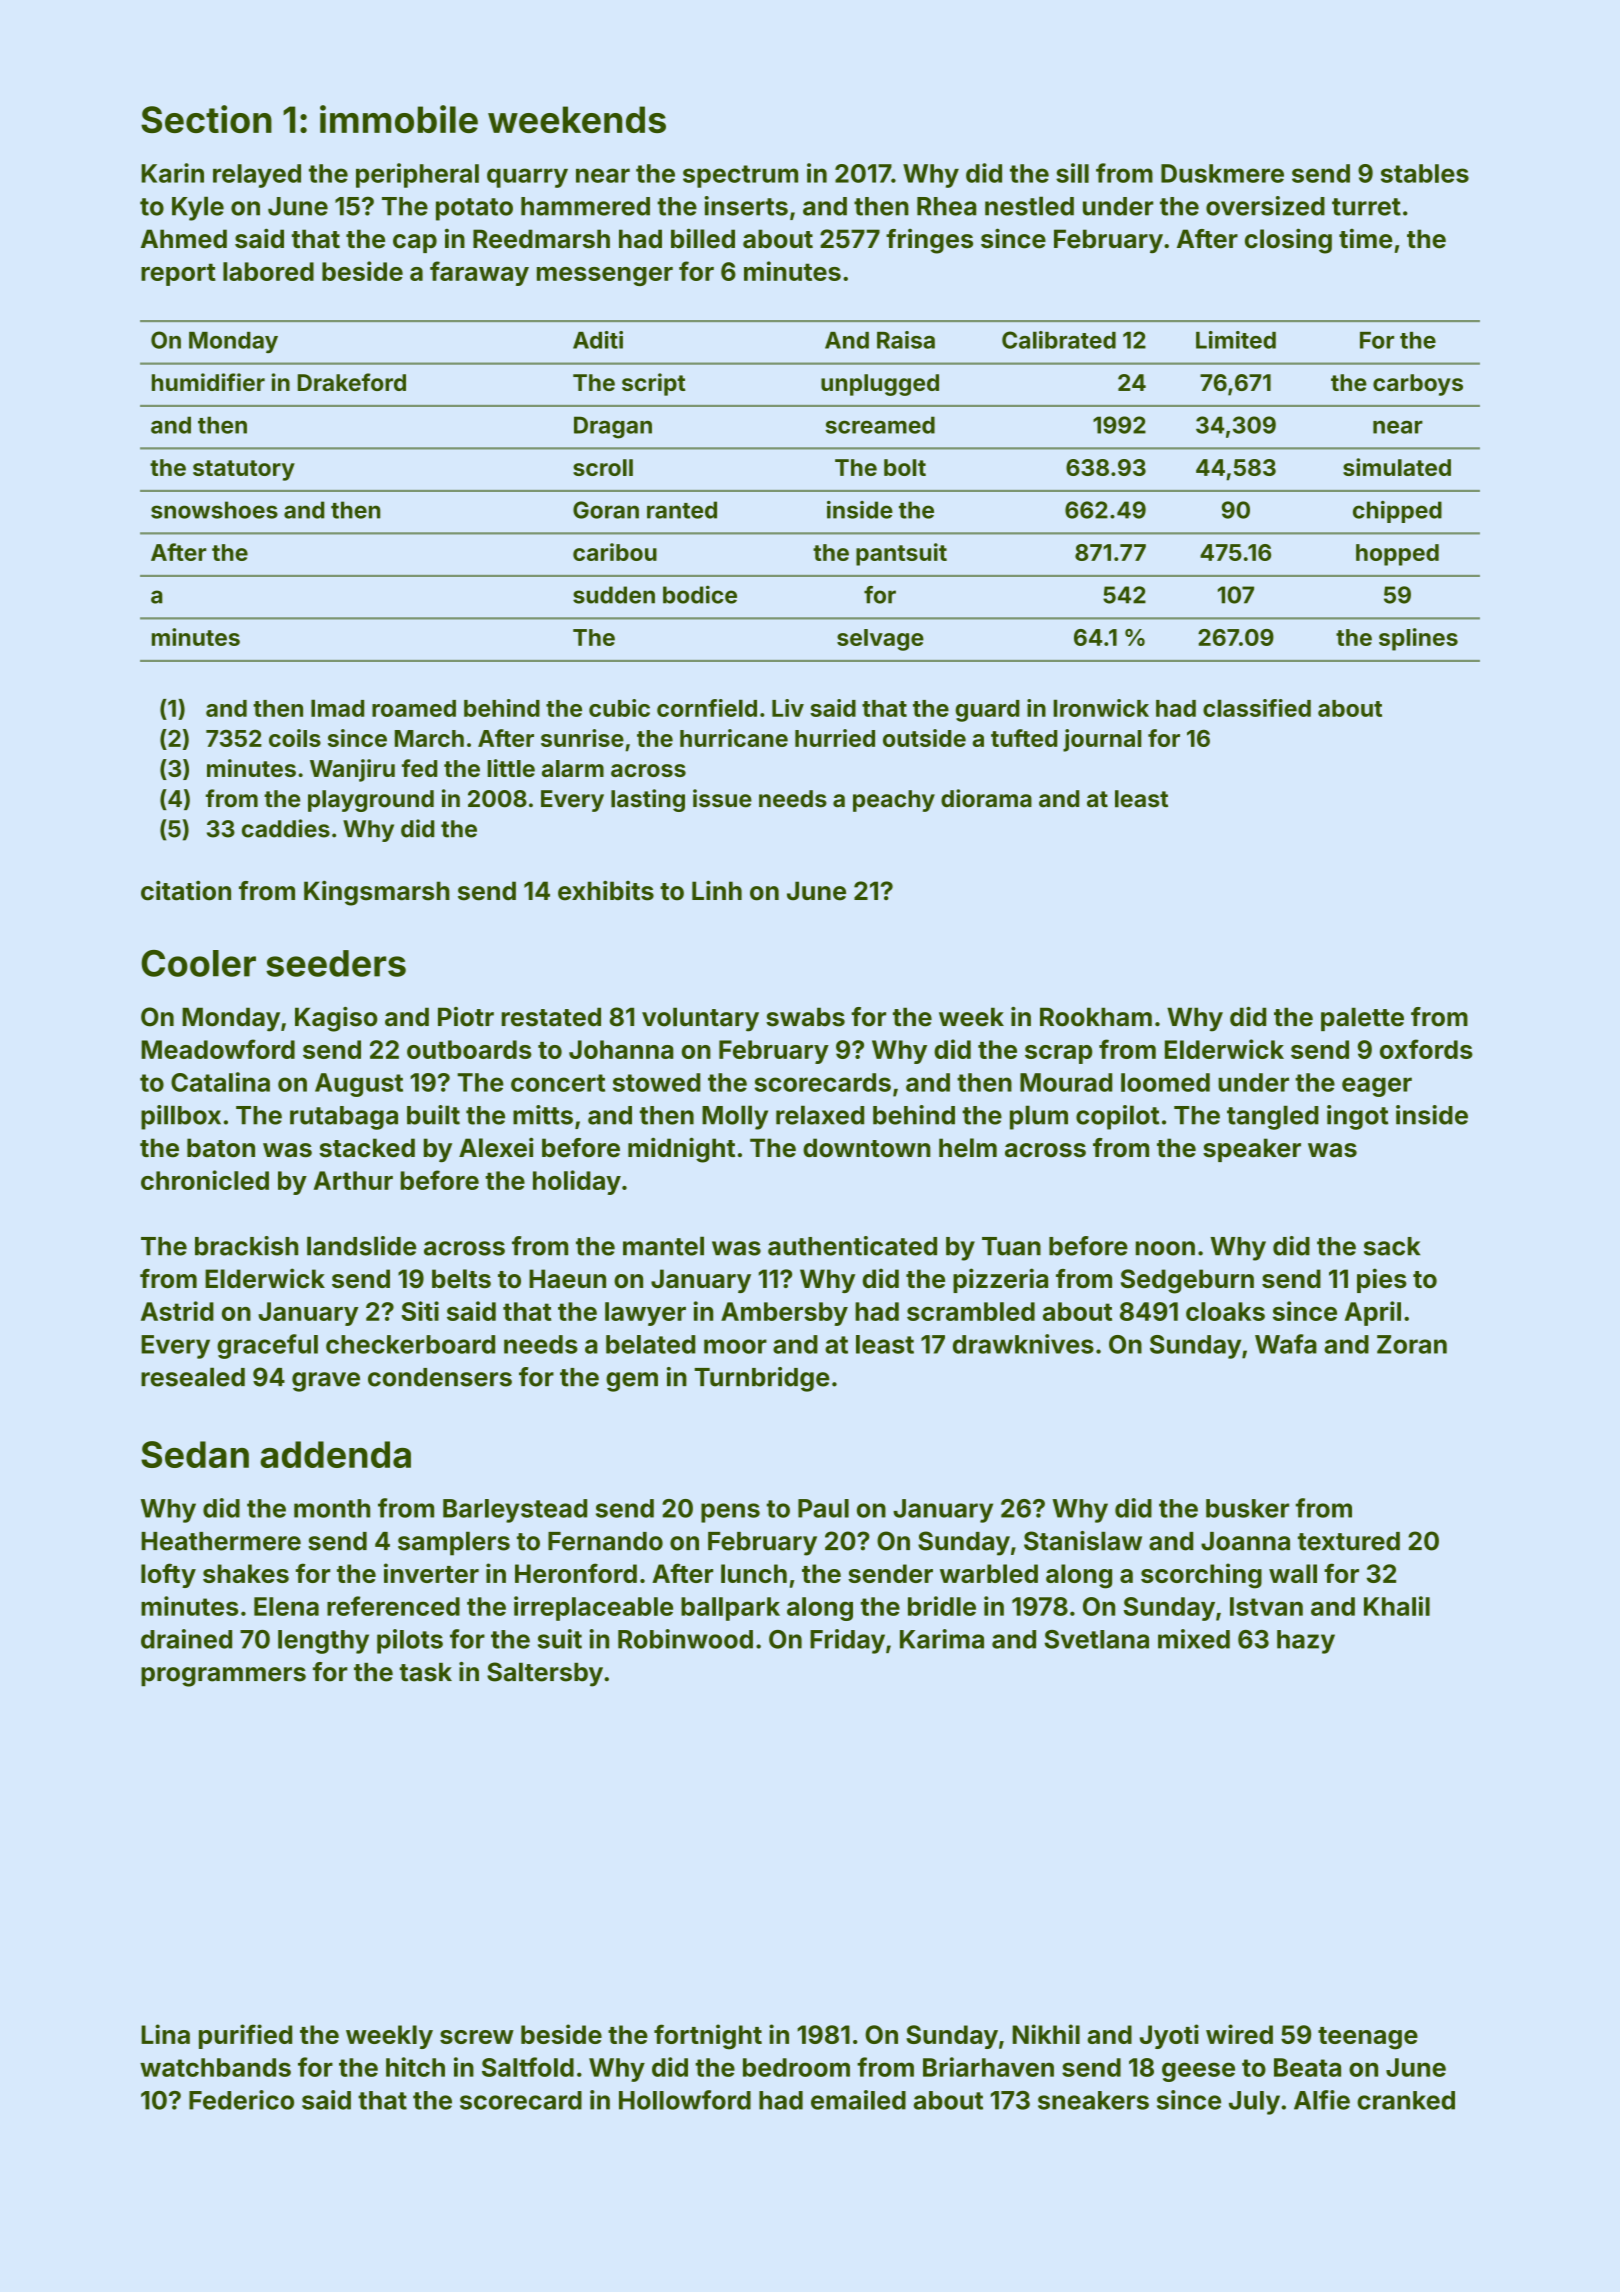 The width and height of the document is (1620, 2292). Describe the element at coordinates (722, 798) in the document. I see `issue` at that location.
